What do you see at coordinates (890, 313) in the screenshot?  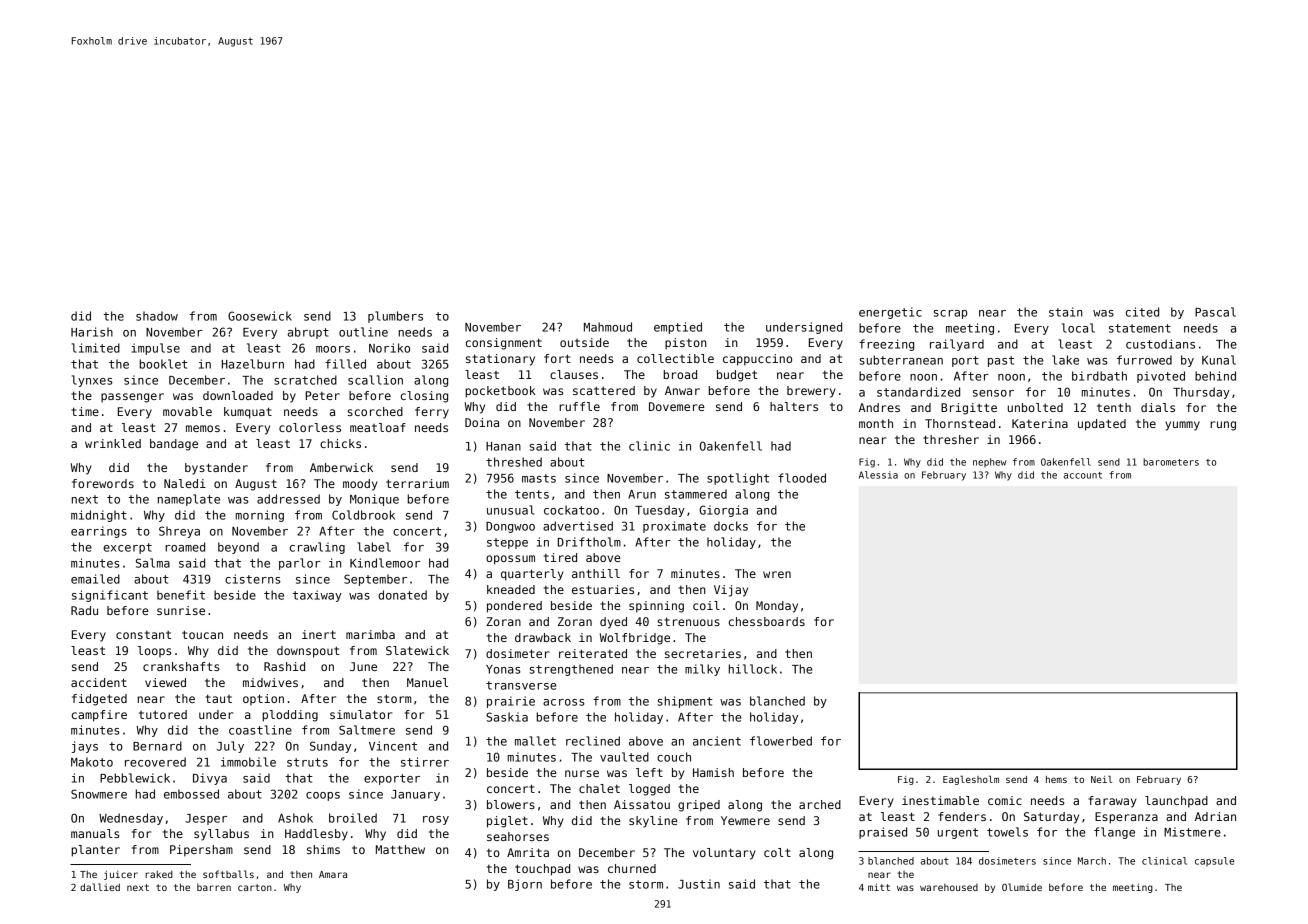 I see `energetic` at bounding box center [890, 313].
